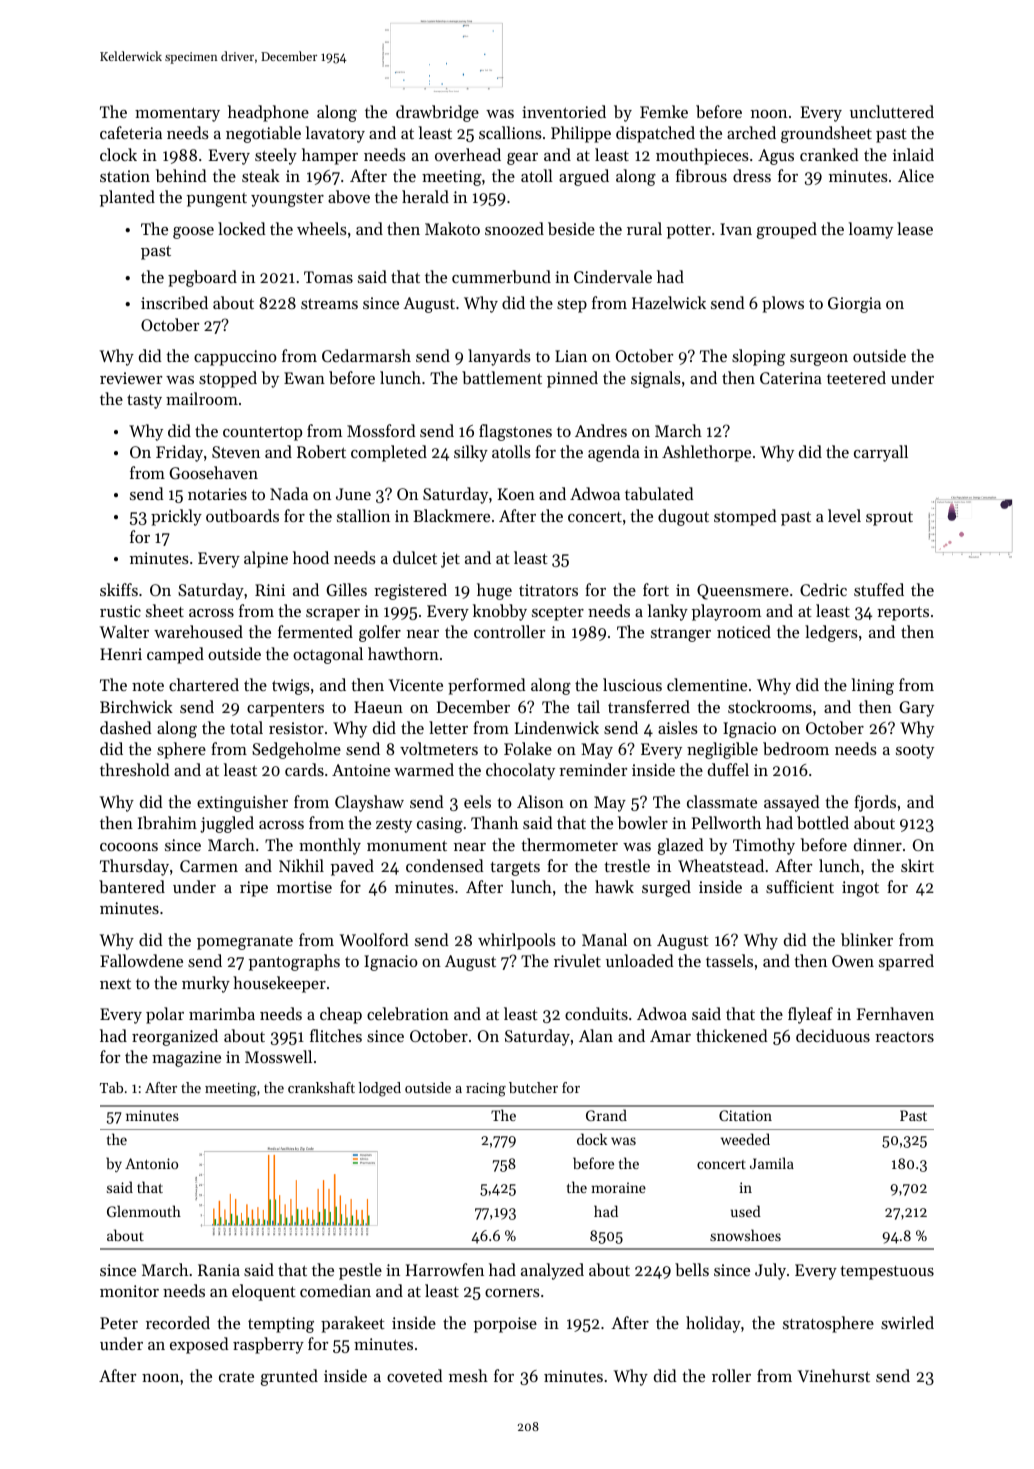 Image resolution: width=1034 pixels, height=1469 pixels. Describe the element at coordinates (572, 379) in the document. I see `pinned` at that location.
